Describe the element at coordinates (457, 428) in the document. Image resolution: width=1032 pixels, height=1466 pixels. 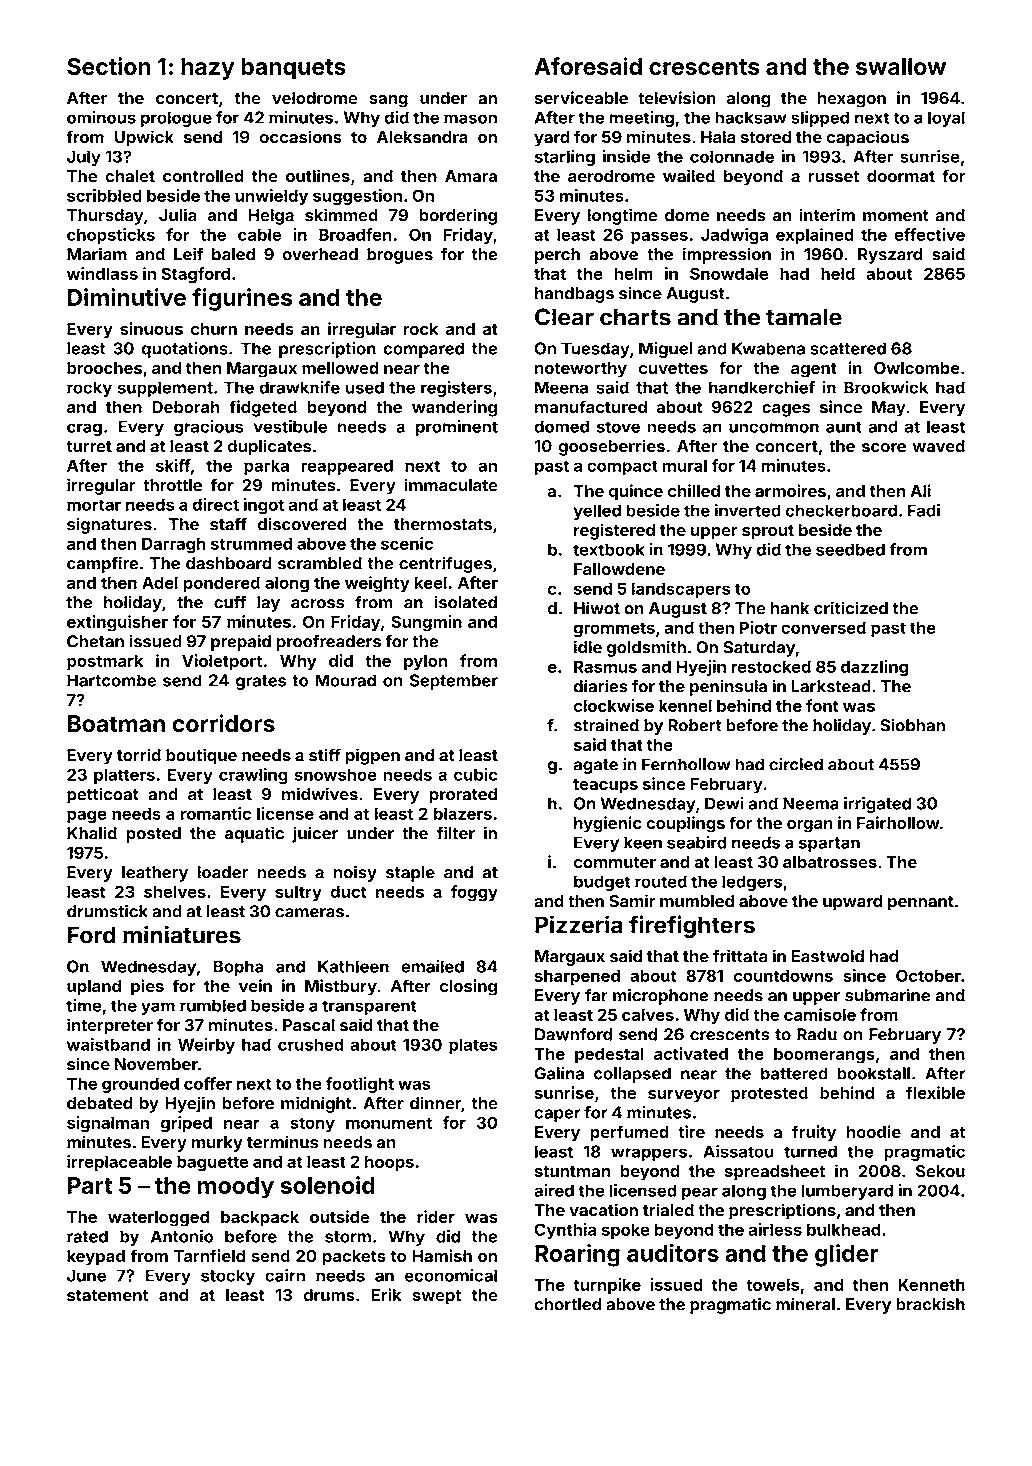
I see `prominent` at that location.
